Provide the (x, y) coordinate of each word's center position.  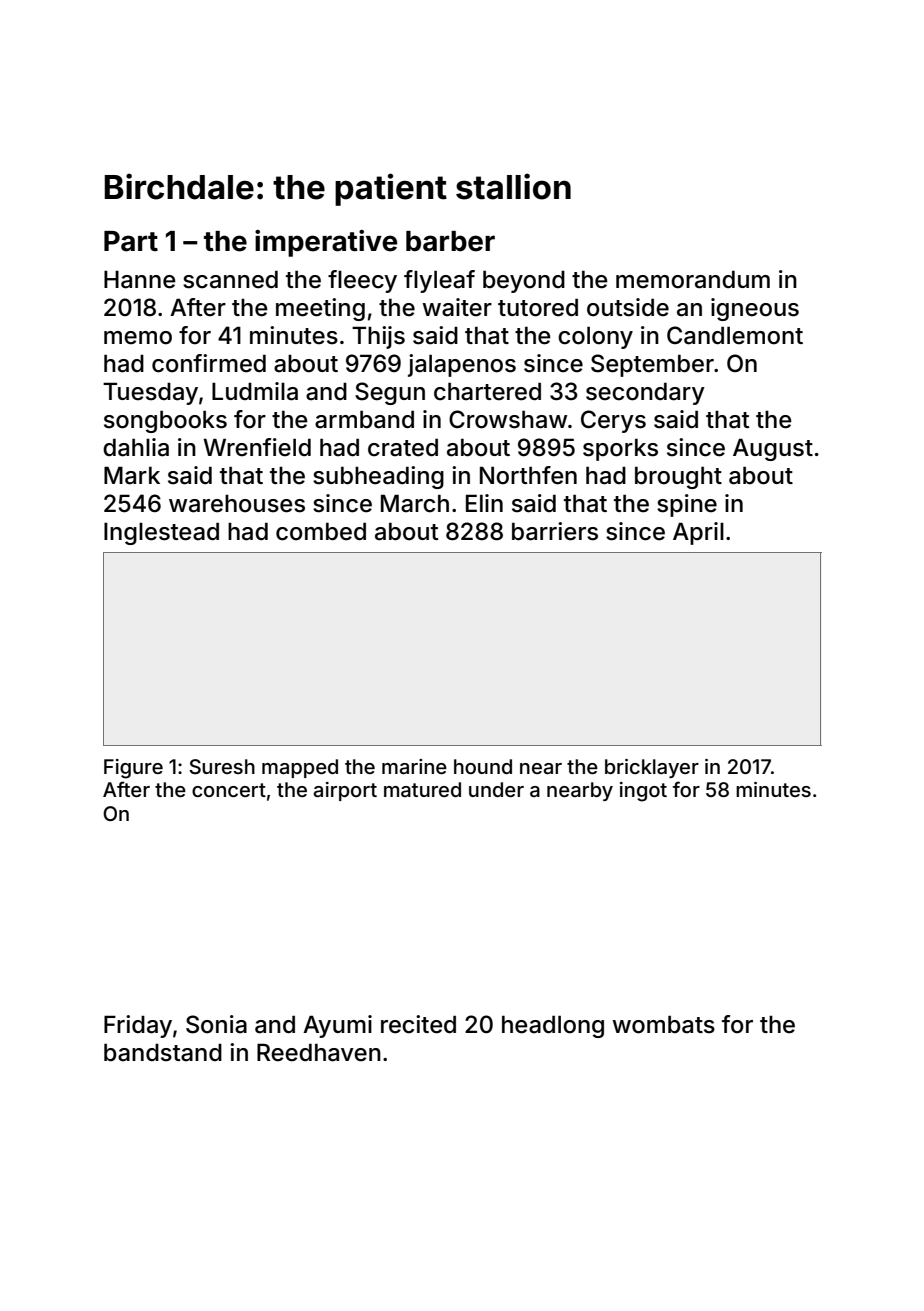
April (698, 533)
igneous (755, 309)
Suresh (222, 767)
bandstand (163, 1053)
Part (131, 241)
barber (450, 241)
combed (321, 532)
